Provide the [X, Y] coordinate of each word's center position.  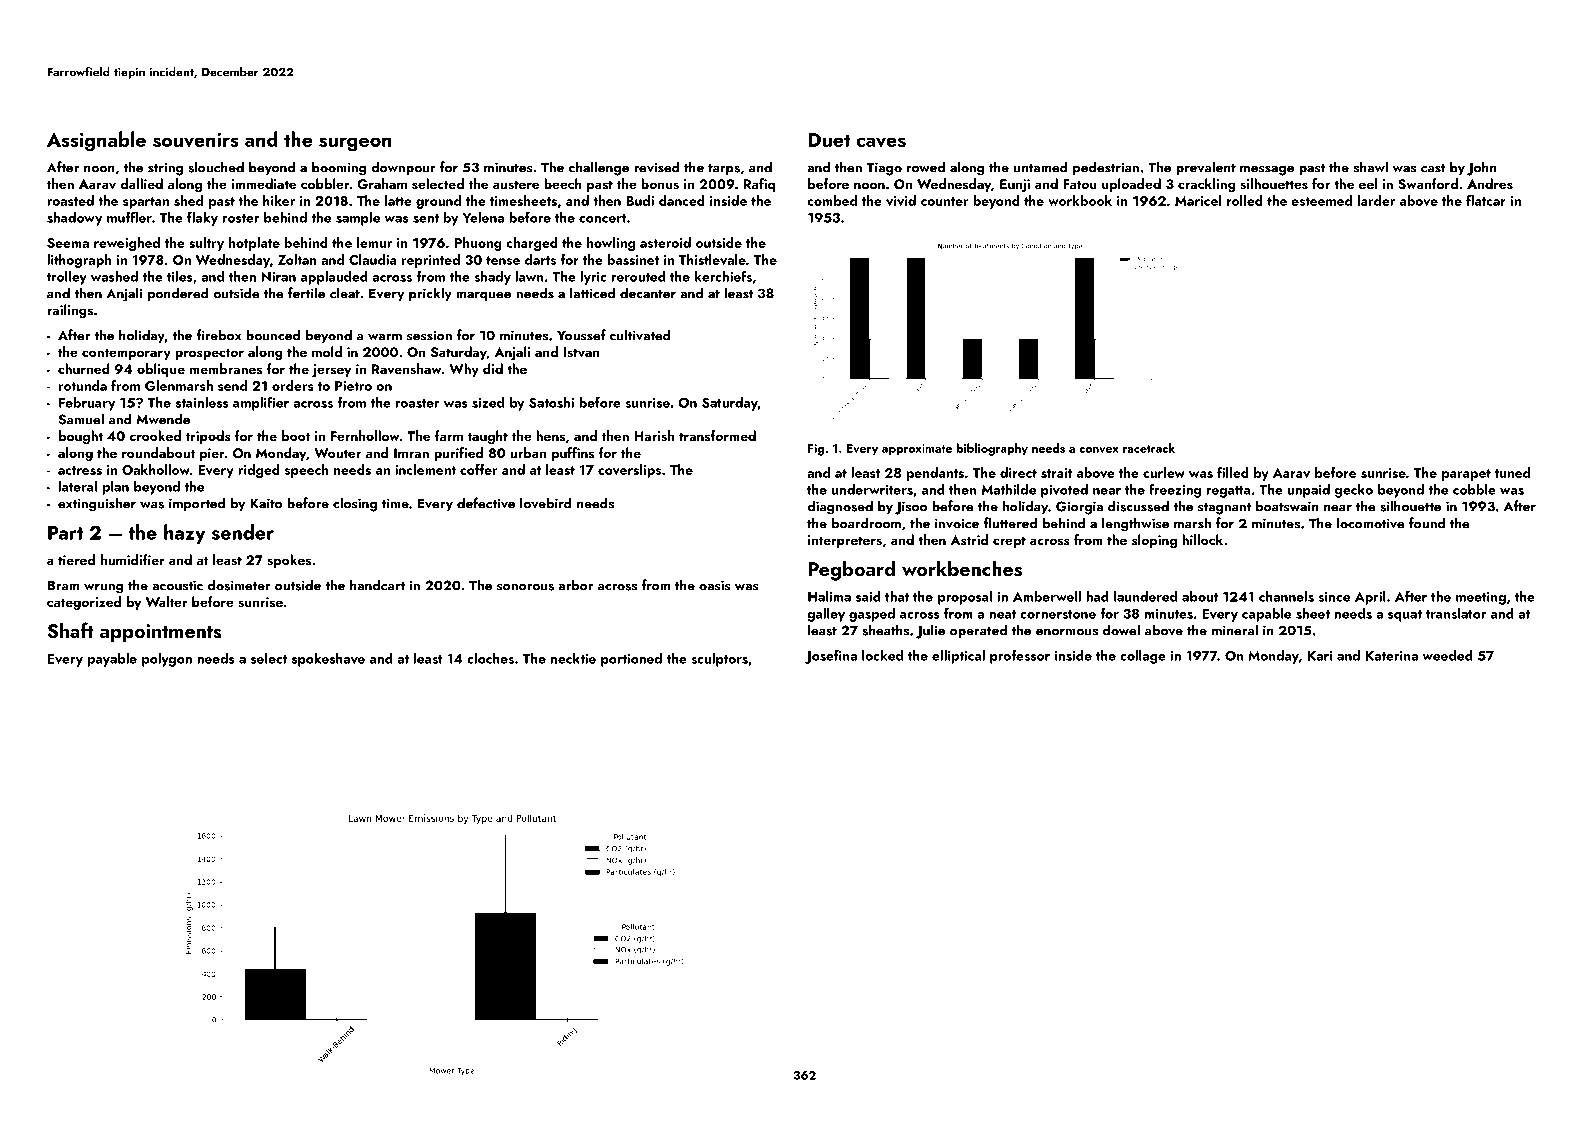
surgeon [355, 144]
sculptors [719, 660]
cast [1433, 168]
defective [486, 503]
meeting [1481, 598]
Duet [829, 140]
